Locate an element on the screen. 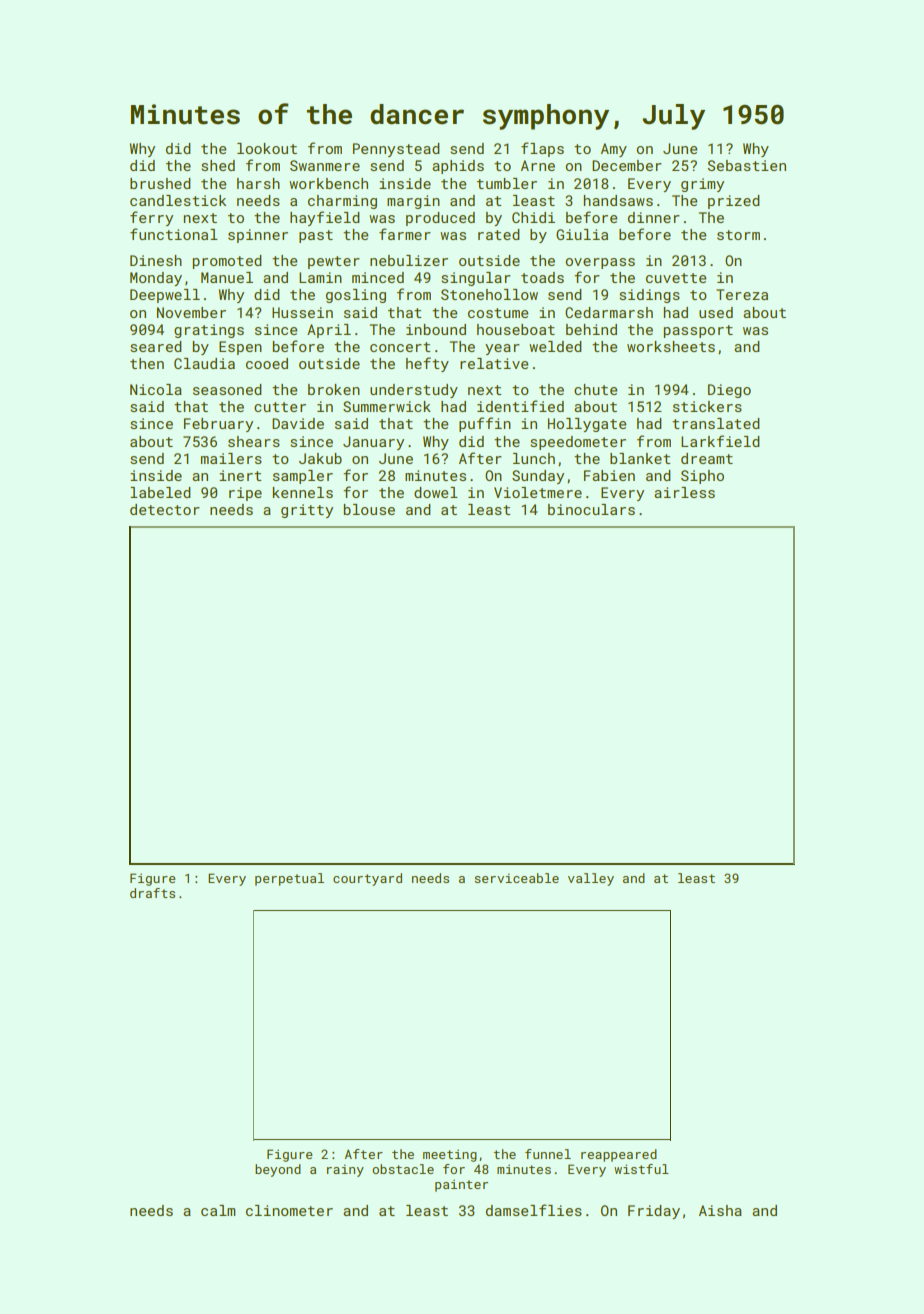 Image resolution: width=924 pixels, height=1314 pixels. airless is located at coordinates (684, 492).
